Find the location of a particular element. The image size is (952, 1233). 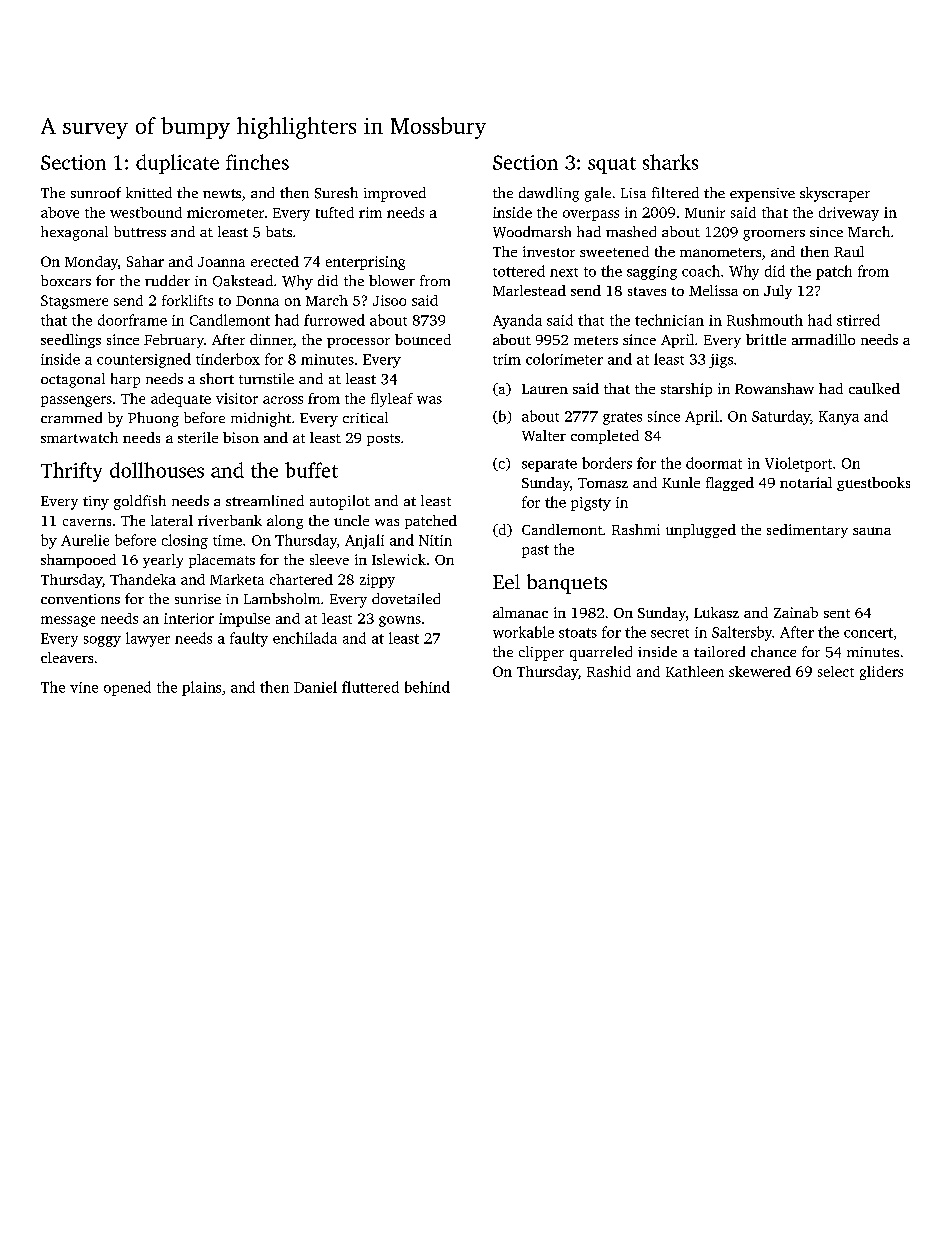

above is located at coordinates (60, 212).
